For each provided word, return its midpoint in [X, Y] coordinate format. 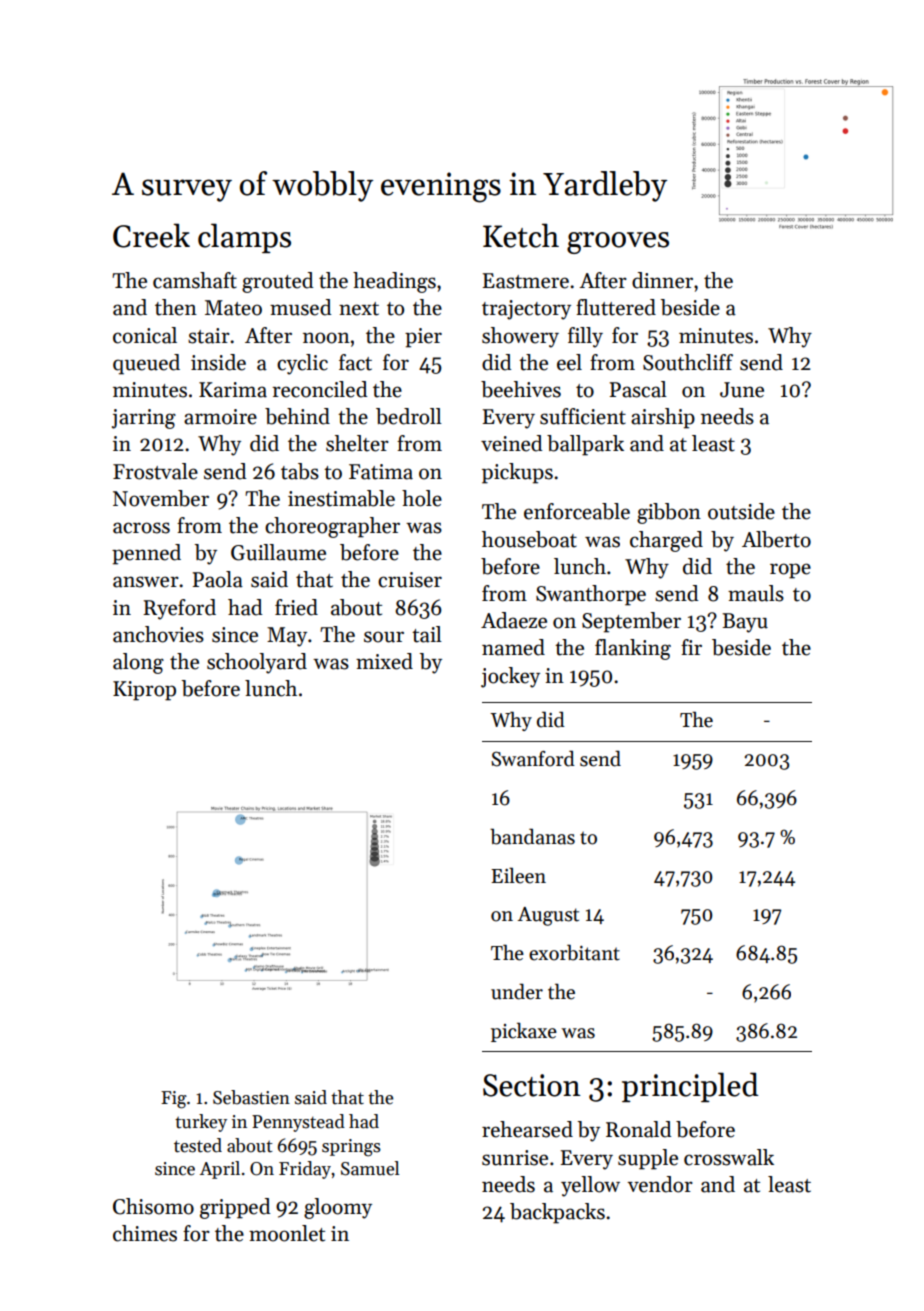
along [138, 663]
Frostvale [155, 471]
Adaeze [514, 620]
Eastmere [526, 281]
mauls [756, 593]
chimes [145, 1233]
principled [690, 1087]
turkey [201, 1123]
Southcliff [688, 362]
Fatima [381, 472]
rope [790, 571]
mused [301, 307]
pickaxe [524, 1032]
